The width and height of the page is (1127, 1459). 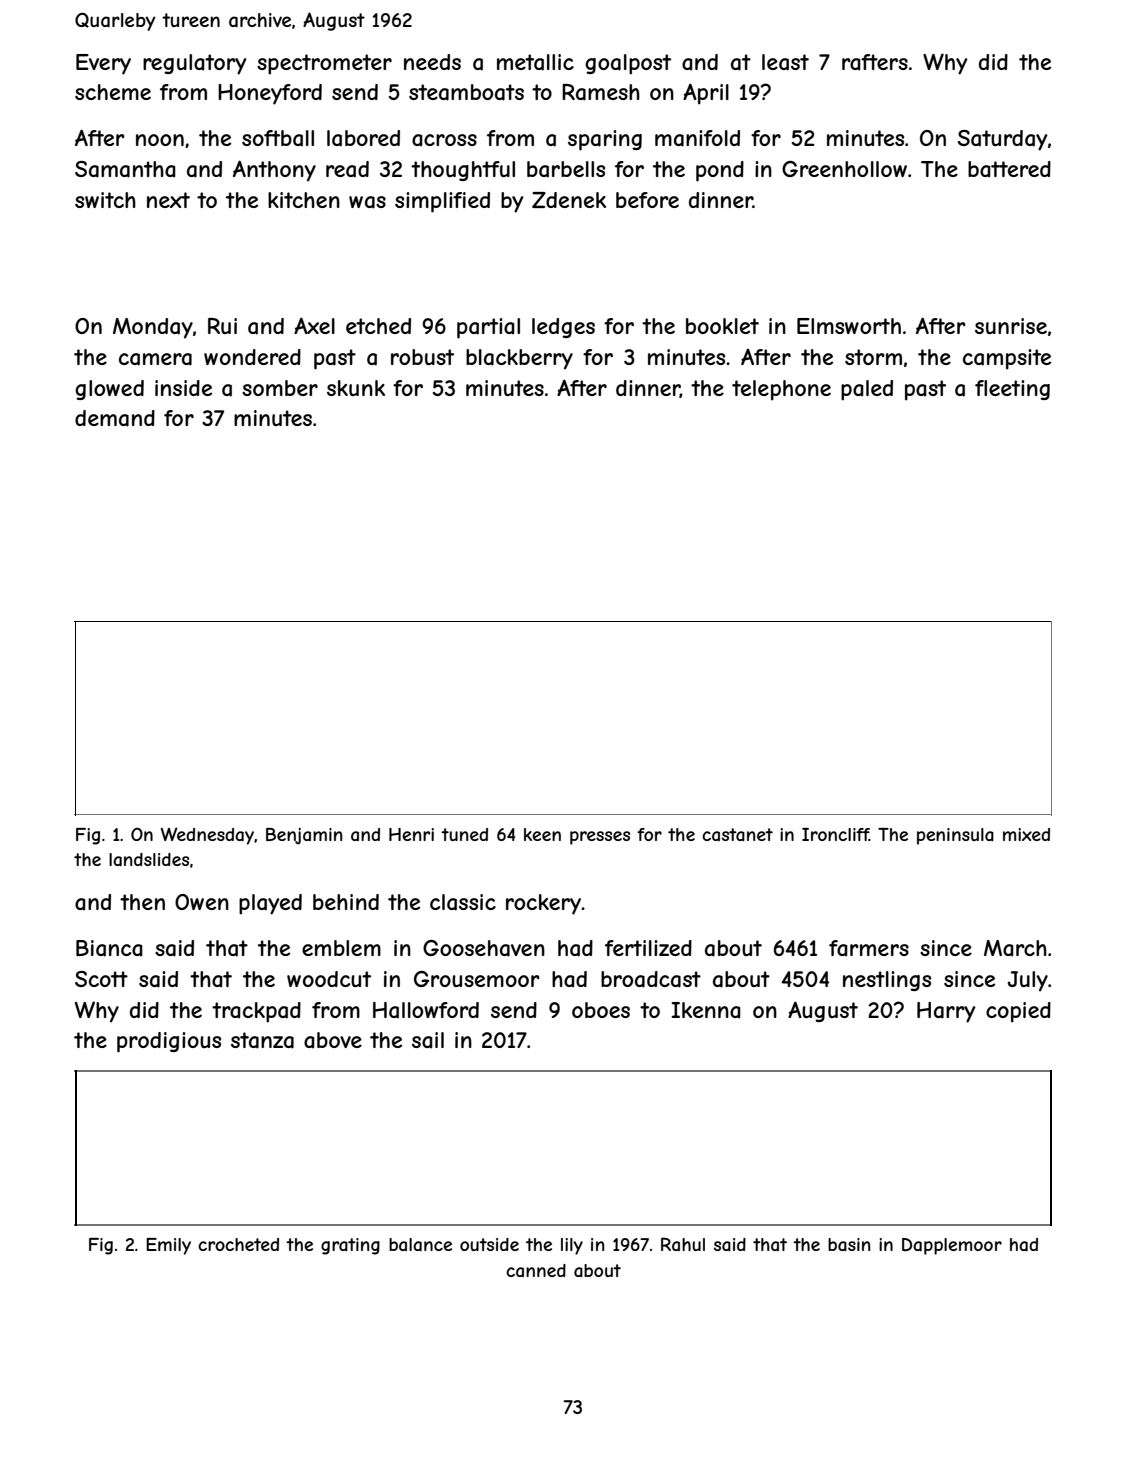 What do you see at coordinates (1003, 140) in the page?
I see `Saturday` at bounding box center [1003, 140].
